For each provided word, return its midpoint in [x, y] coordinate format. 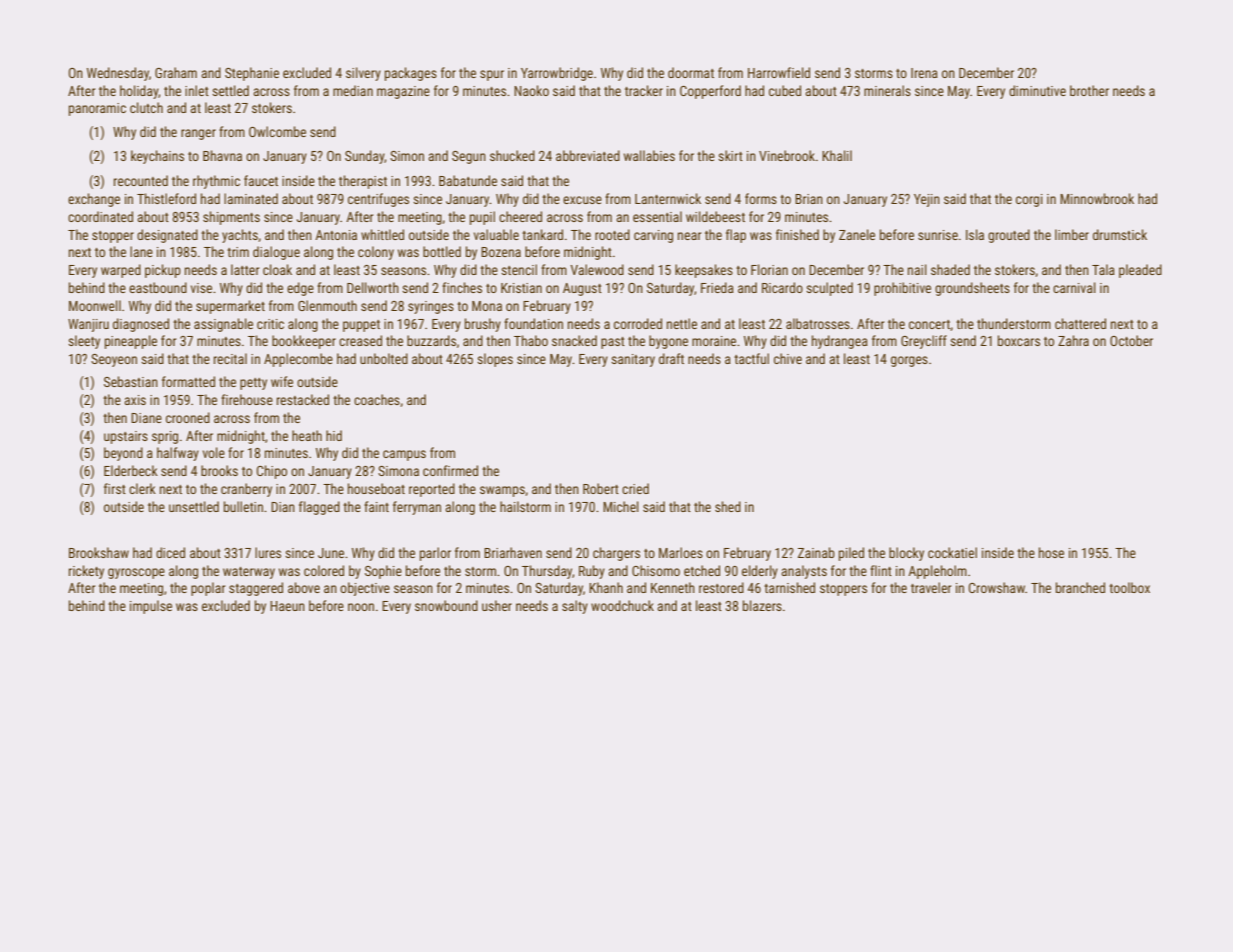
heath [307, 435]
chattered [1080, 323]
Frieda [717, 287]
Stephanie [252, 74]
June [331, 553]
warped [121, 271]
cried [635, 488]
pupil [482, 218]
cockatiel [952, 552]
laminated [251, 198]
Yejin [927, 200]
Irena [924, 73]
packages [411, 74]
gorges [909, 361]
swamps [502, 491]
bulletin [243, 506]
